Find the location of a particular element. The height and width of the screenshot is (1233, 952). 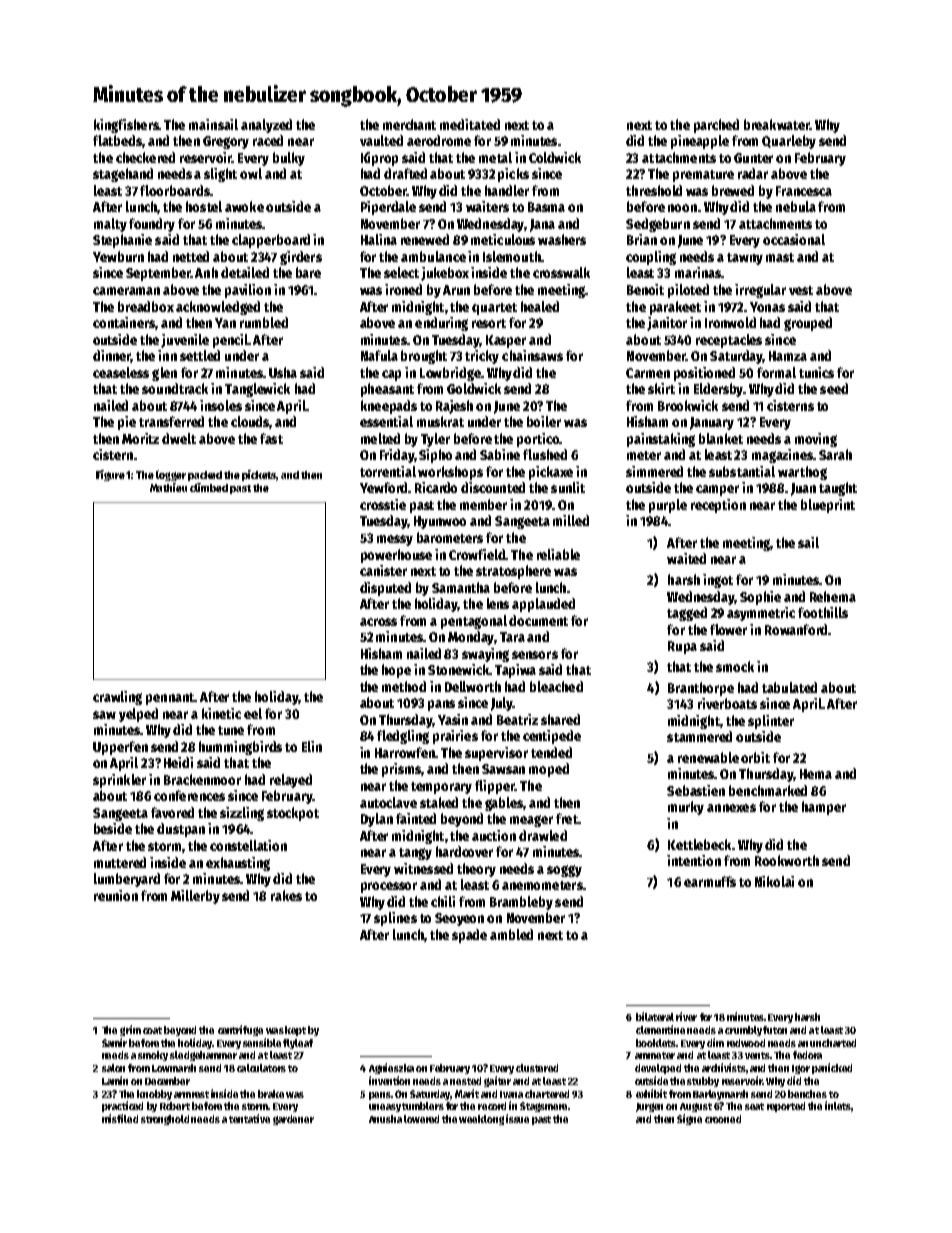

Figure is located at coordinates (110, 475).
